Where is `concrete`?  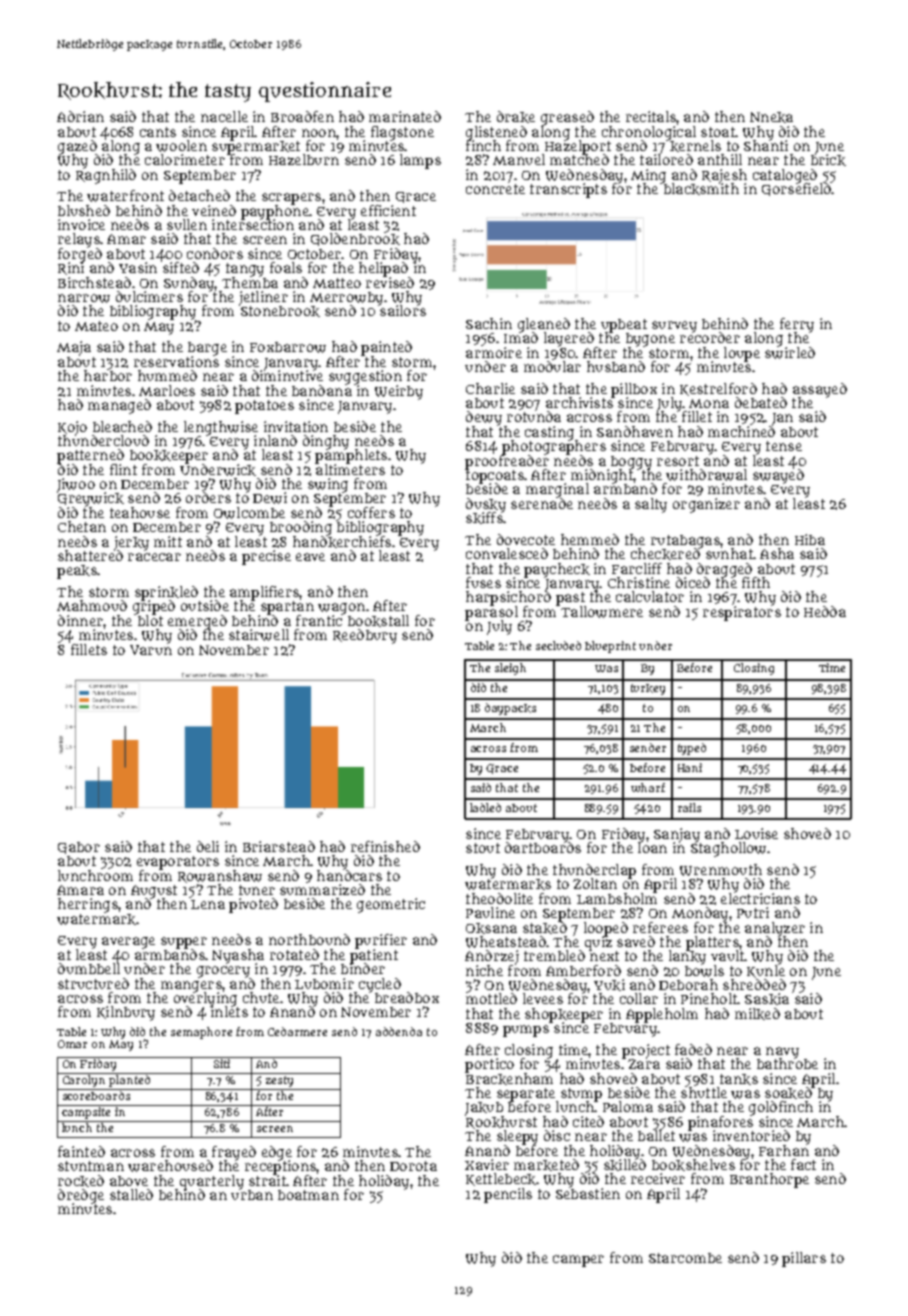
concrete is located at coordinates (495, 189).
